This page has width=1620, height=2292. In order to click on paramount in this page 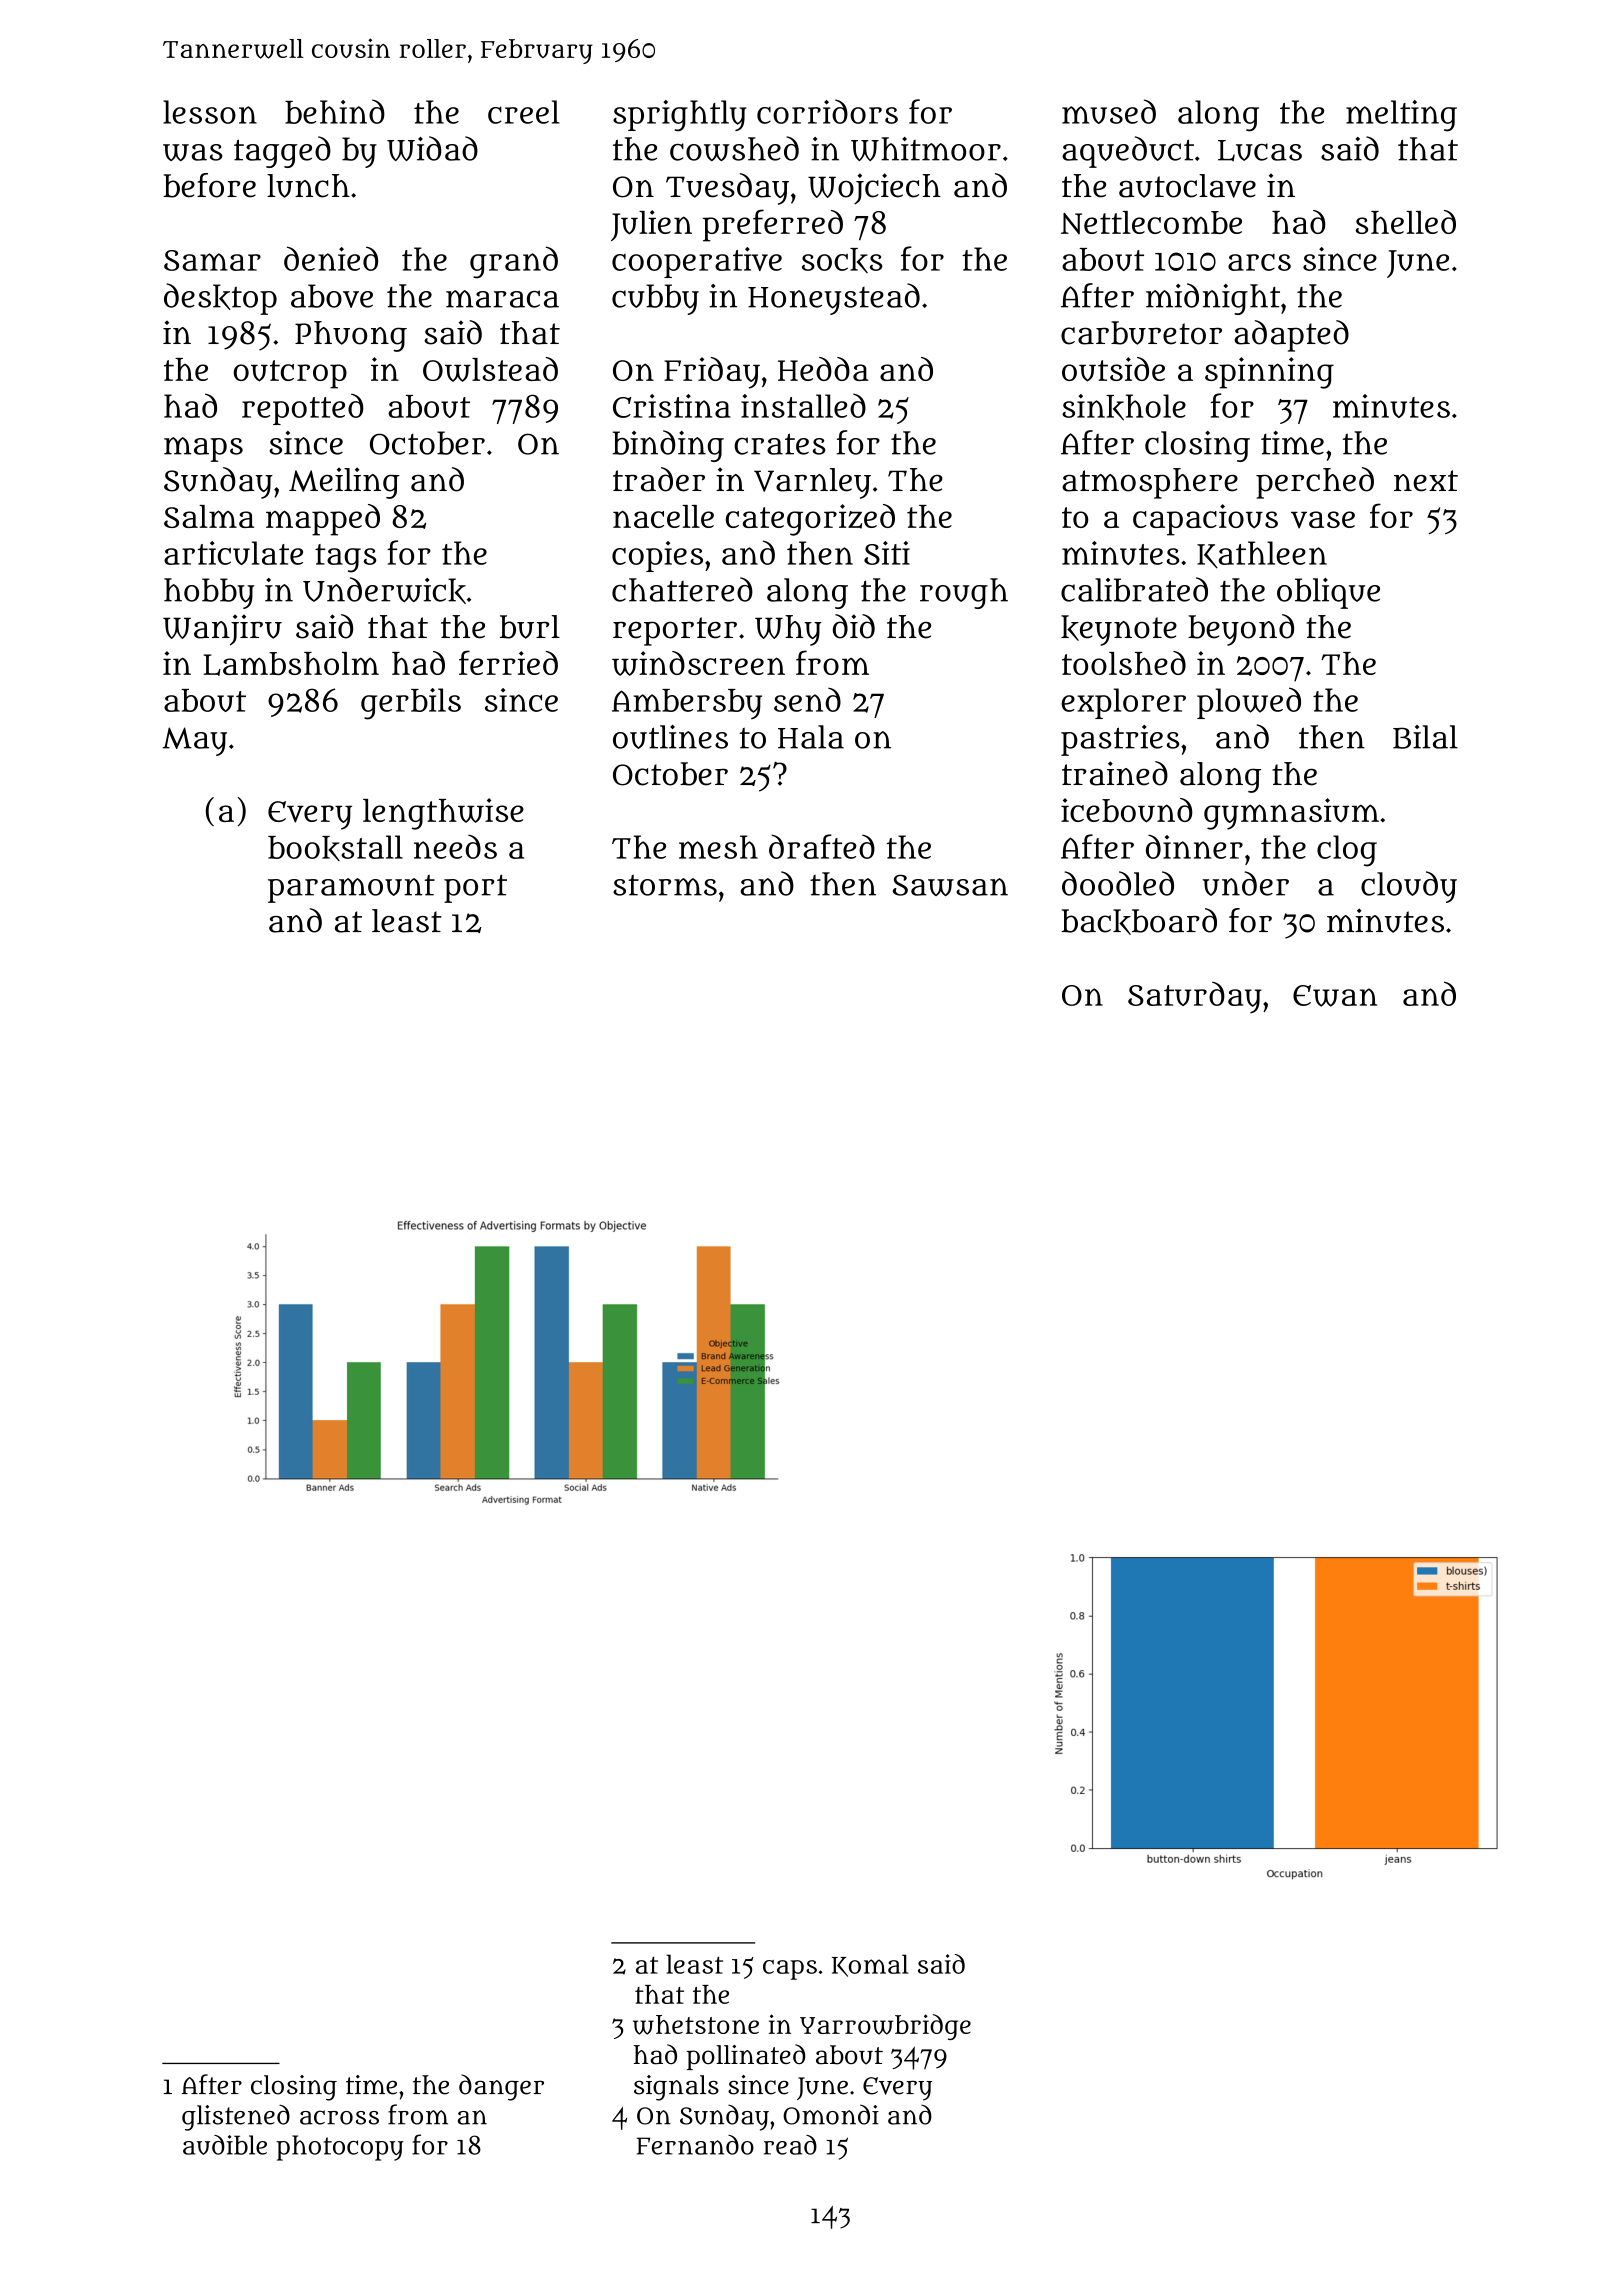, I will do `click(351, 888)`.
